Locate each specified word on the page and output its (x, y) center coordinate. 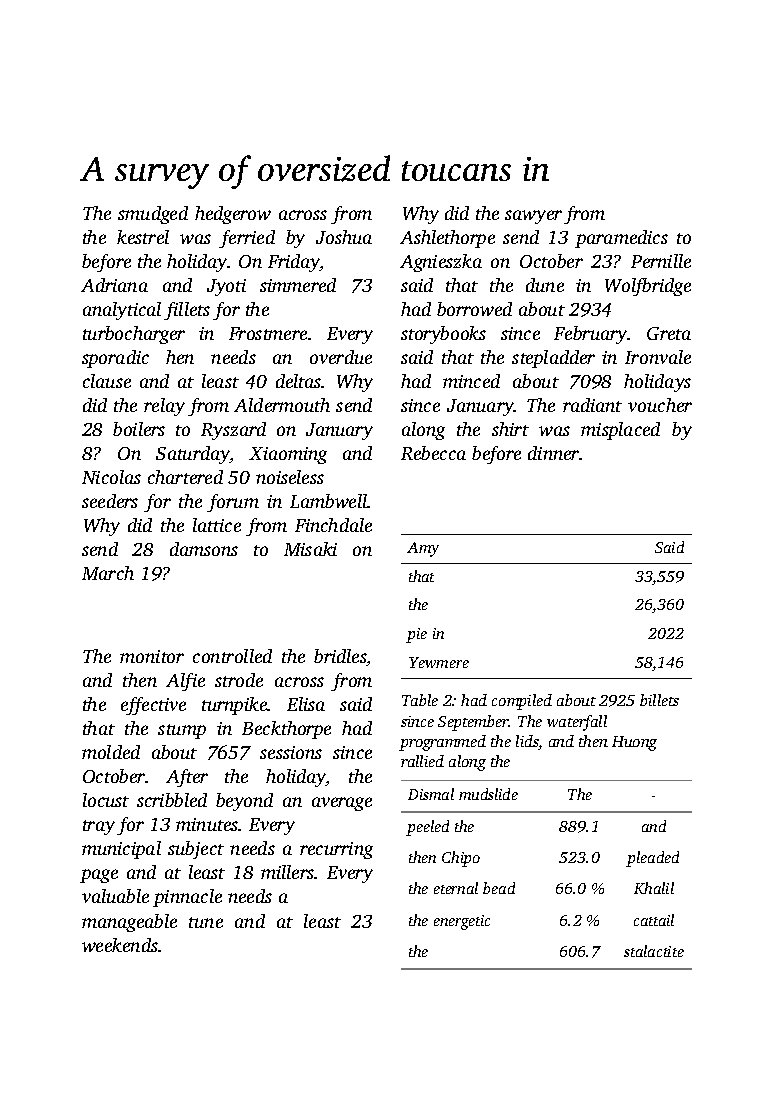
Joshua (344, 237)
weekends (120, 945)
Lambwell (329, 501)
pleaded (652, 859)
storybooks (443, 335)
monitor (152, 656)
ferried (247, 239)
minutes (207, 824)
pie (416, 635)
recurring (336, 850)
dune (545, 285)
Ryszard (233, 431)
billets (659, 700)
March (108, 573)
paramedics (621, 239)
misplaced (620, 431)
